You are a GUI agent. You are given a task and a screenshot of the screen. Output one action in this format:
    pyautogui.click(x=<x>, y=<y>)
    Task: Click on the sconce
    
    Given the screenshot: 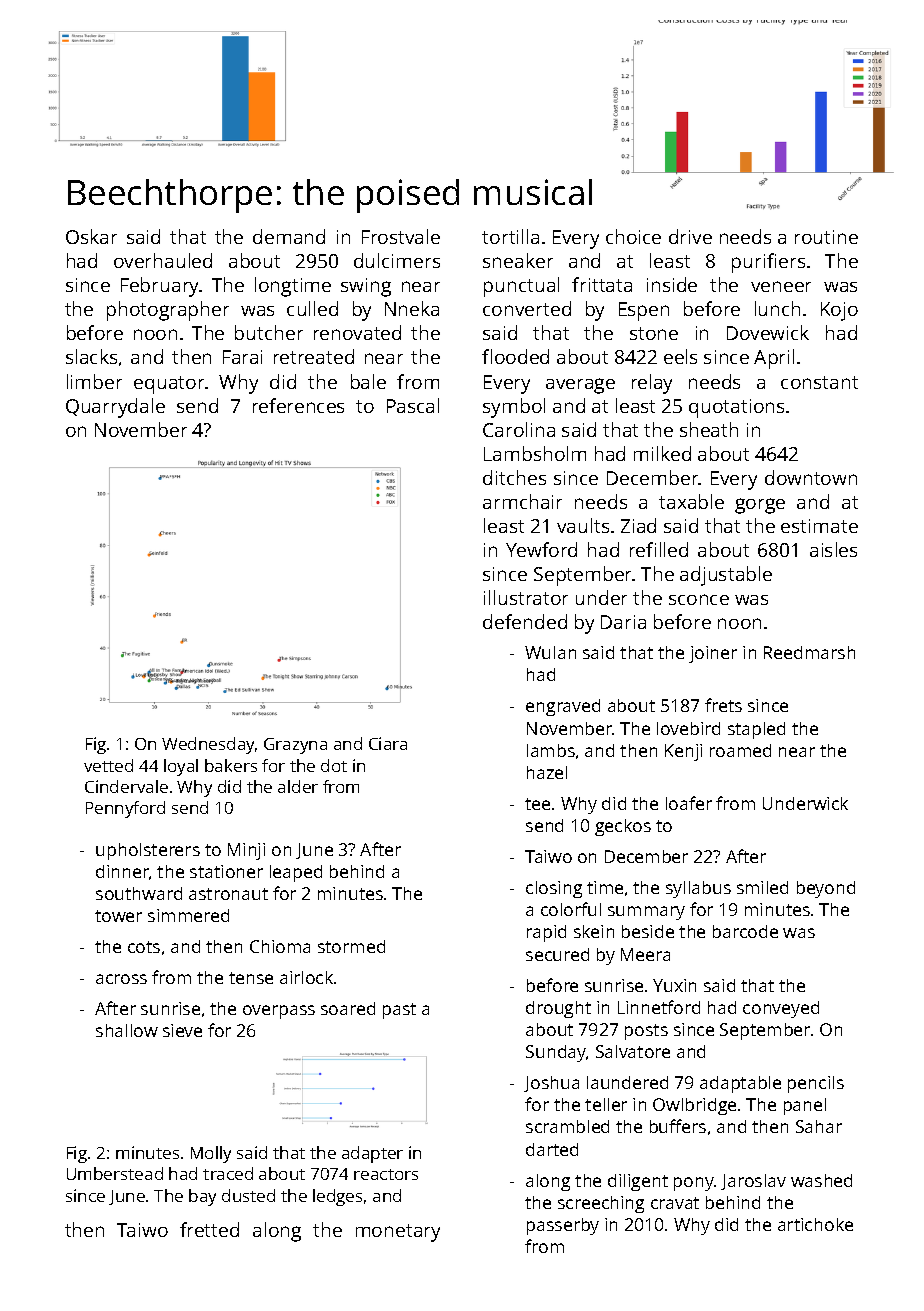 What is the action you would take?
    pyautogui.click(x=699, y=599)
